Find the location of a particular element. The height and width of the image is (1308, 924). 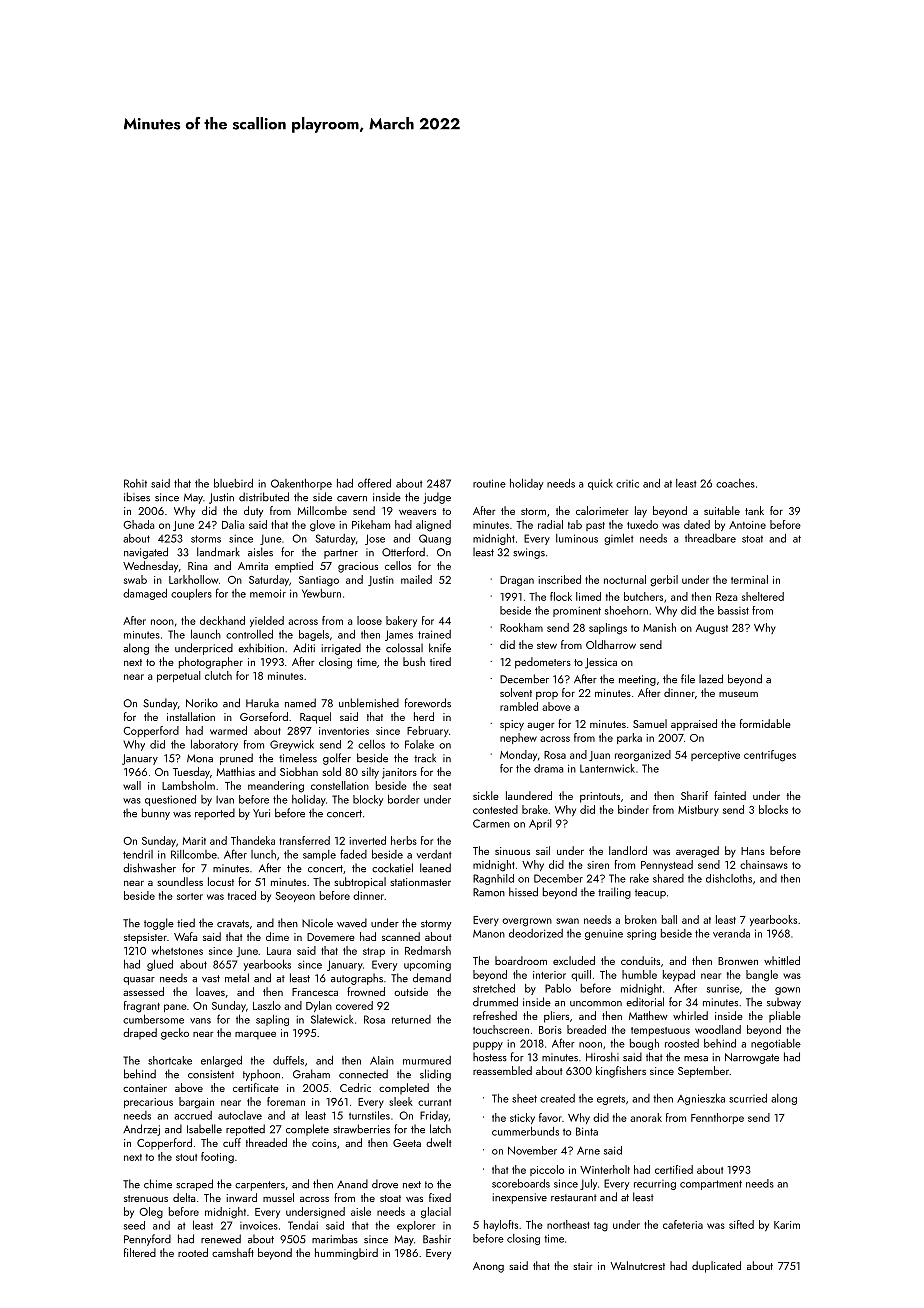

installation is located at coordinates (191, 716).
